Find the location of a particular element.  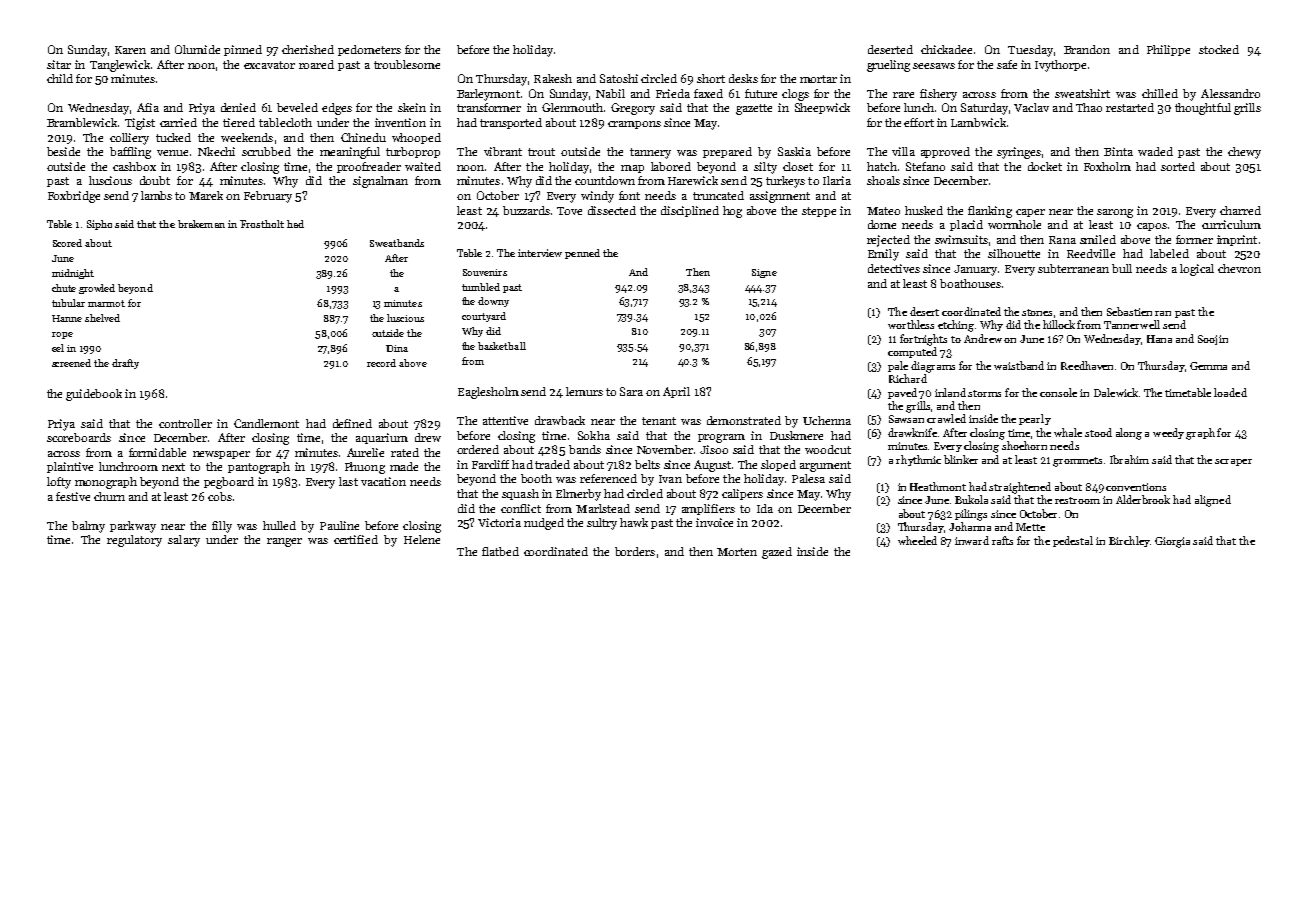

chickadee is located at coordinates (946, 49).
